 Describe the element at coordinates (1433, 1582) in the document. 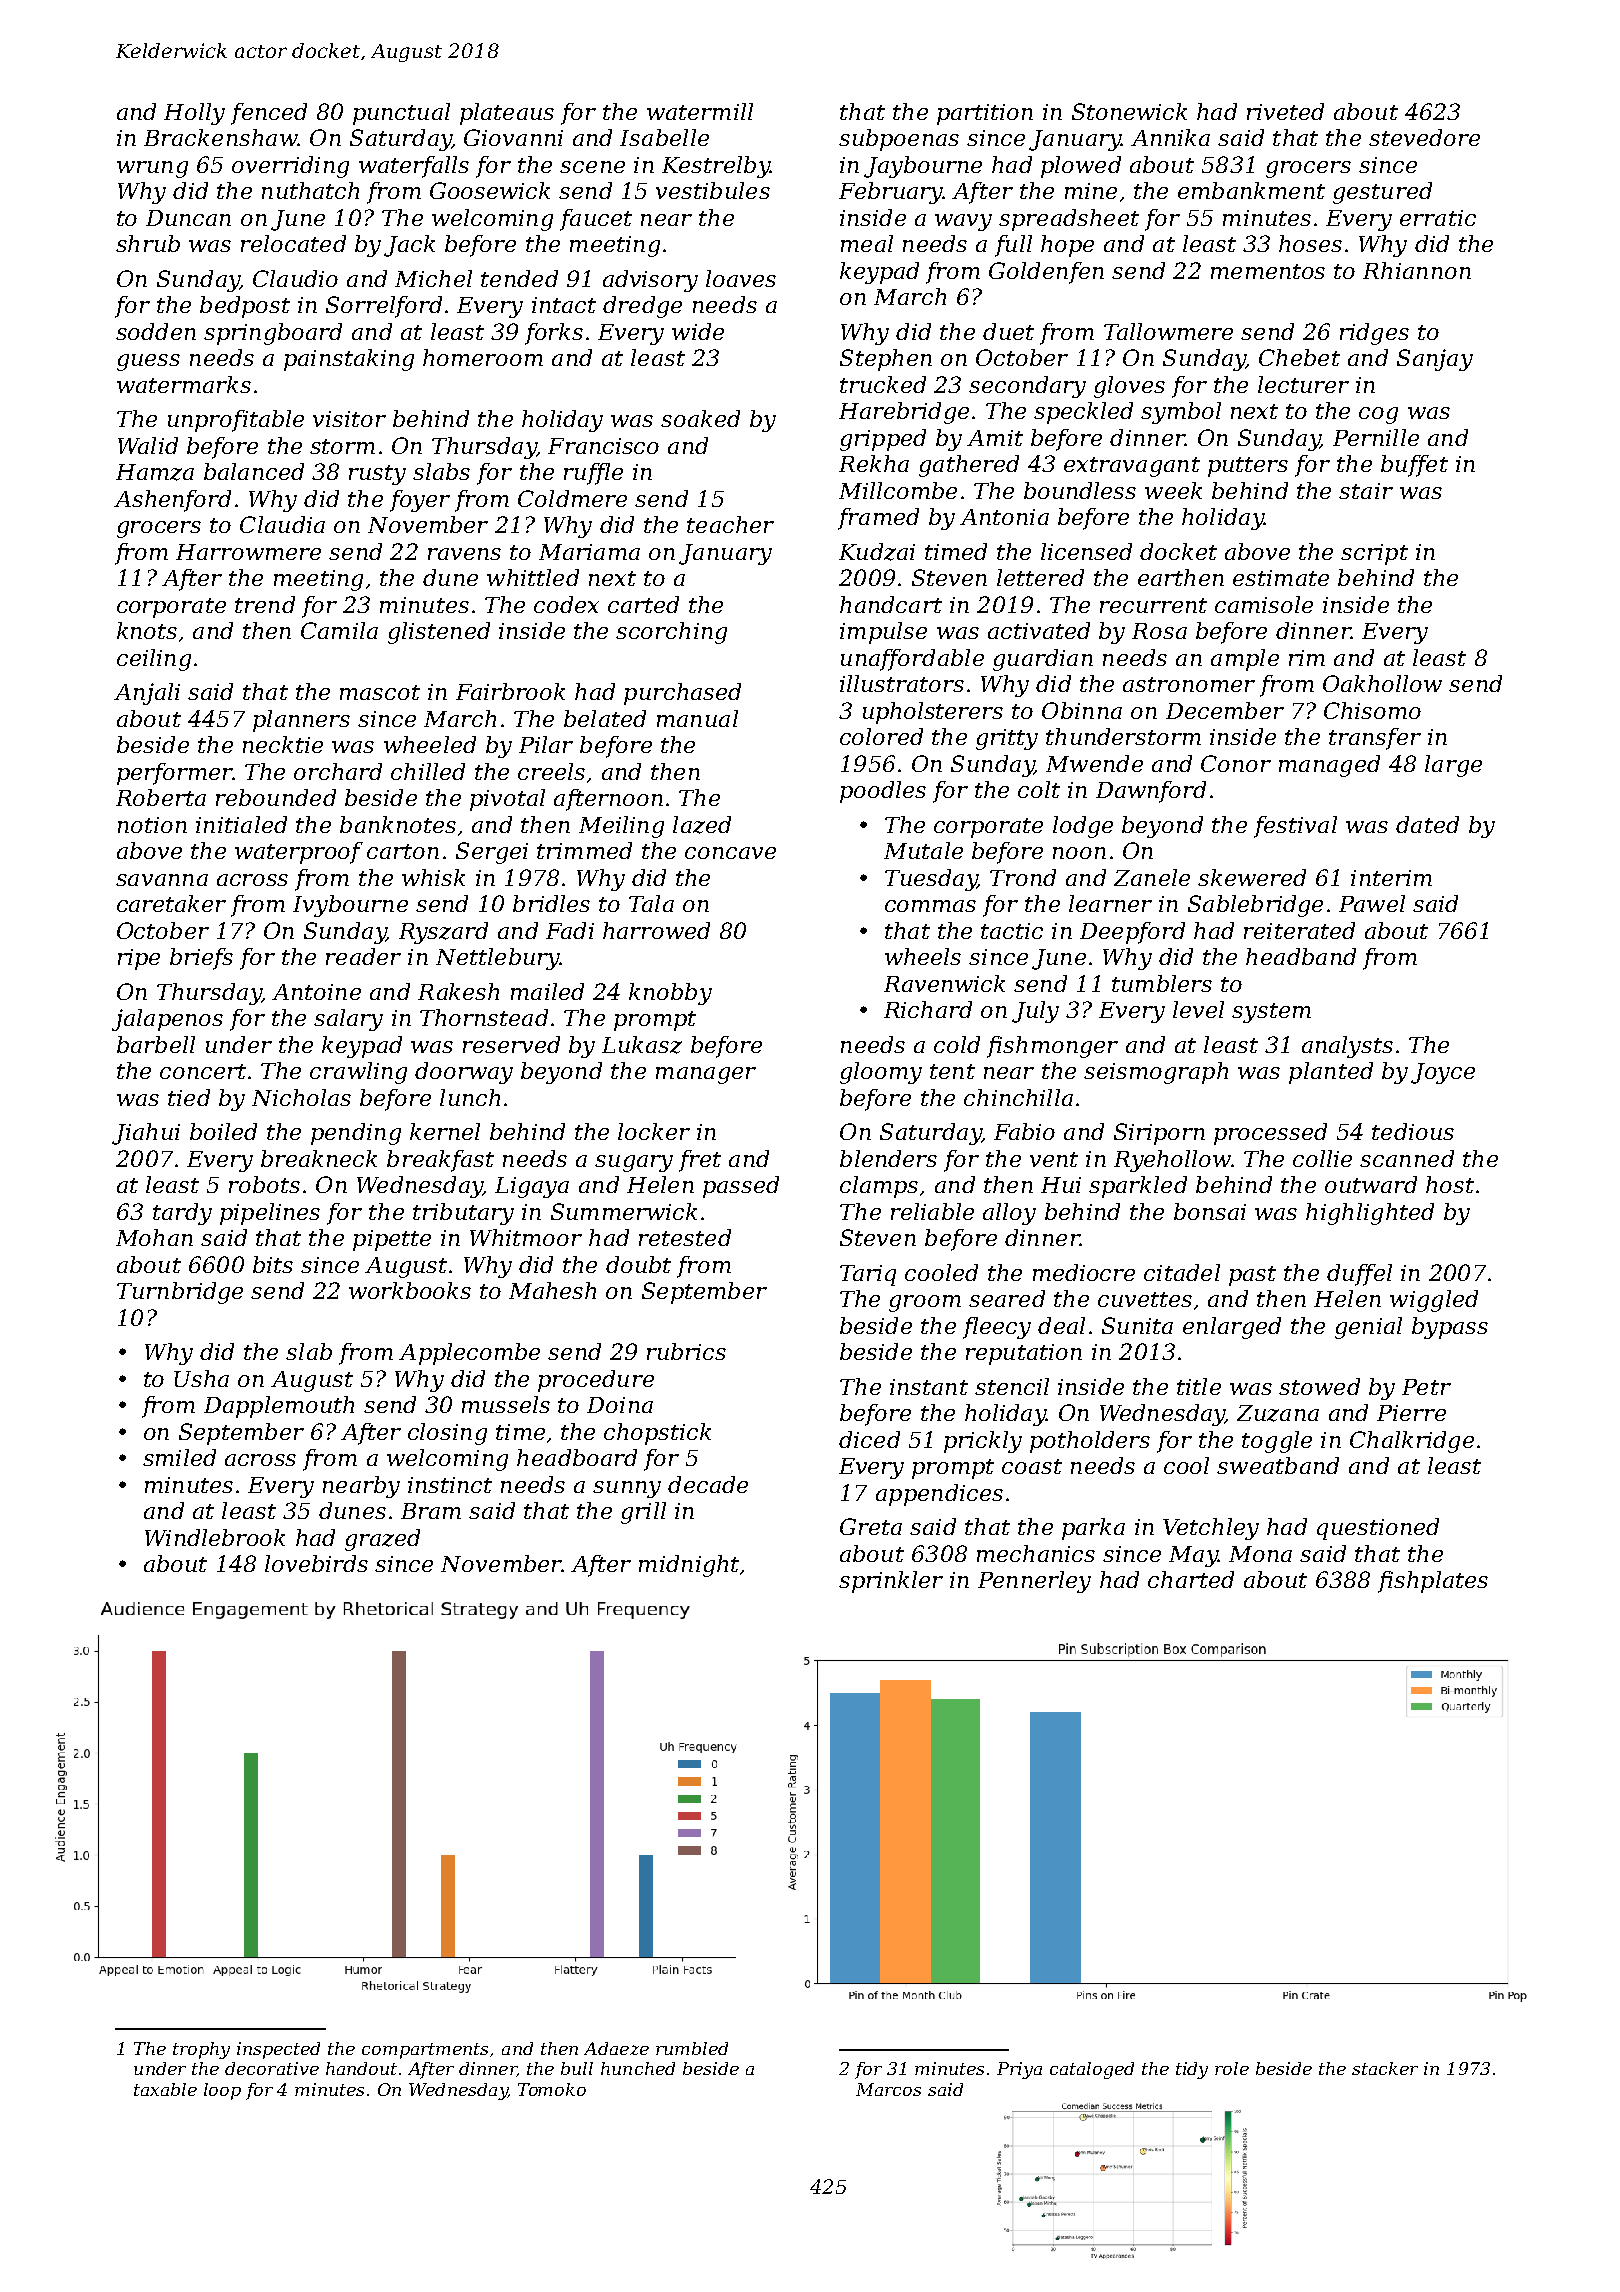

I see `fishplates` at that location.
